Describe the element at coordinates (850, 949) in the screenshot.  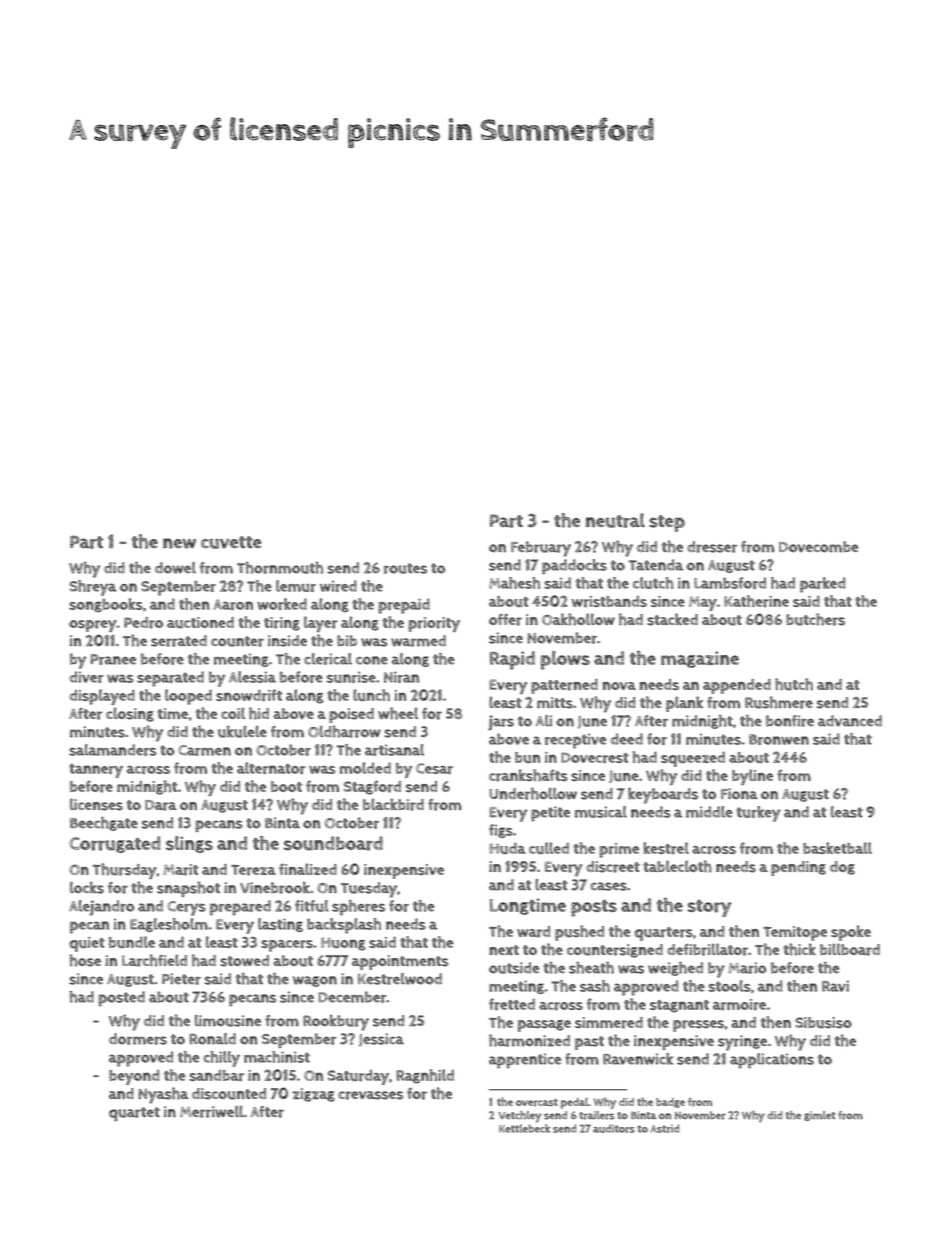
I see `billboard` at that location.
